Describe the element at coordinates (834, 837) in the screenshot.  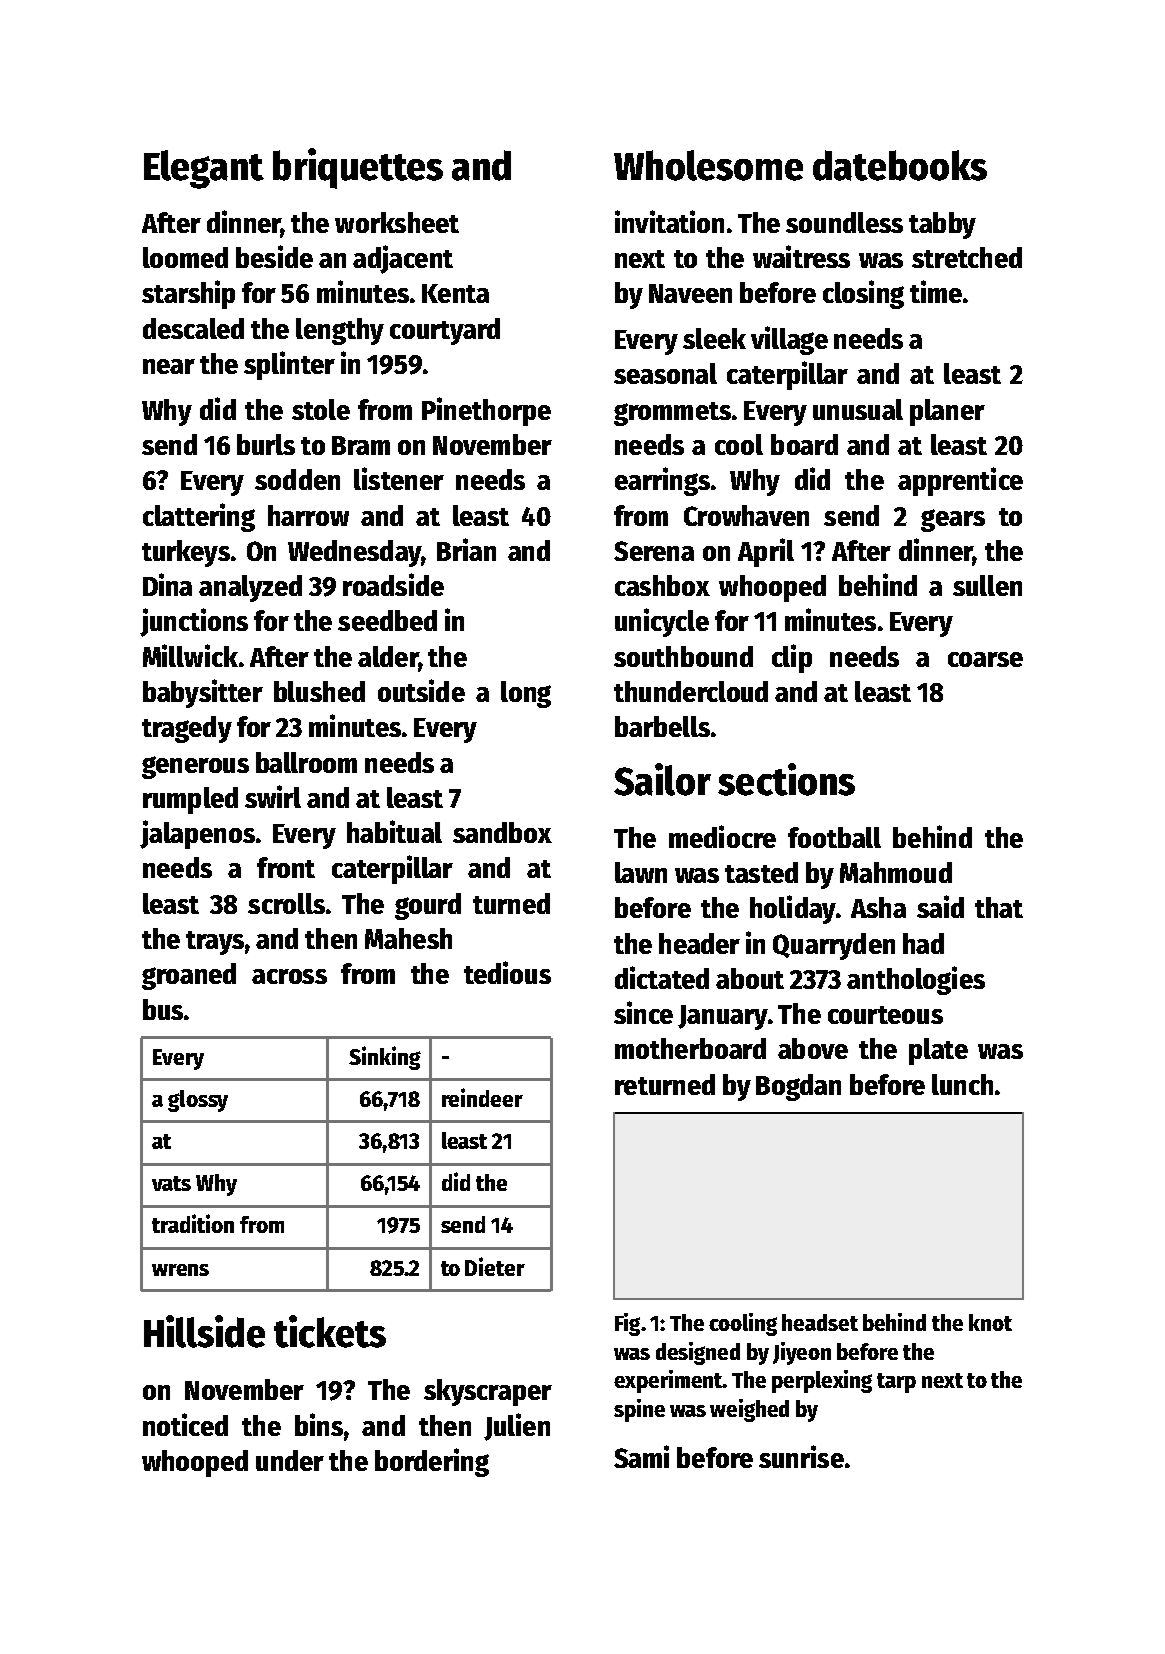
I see `football` at that location.
